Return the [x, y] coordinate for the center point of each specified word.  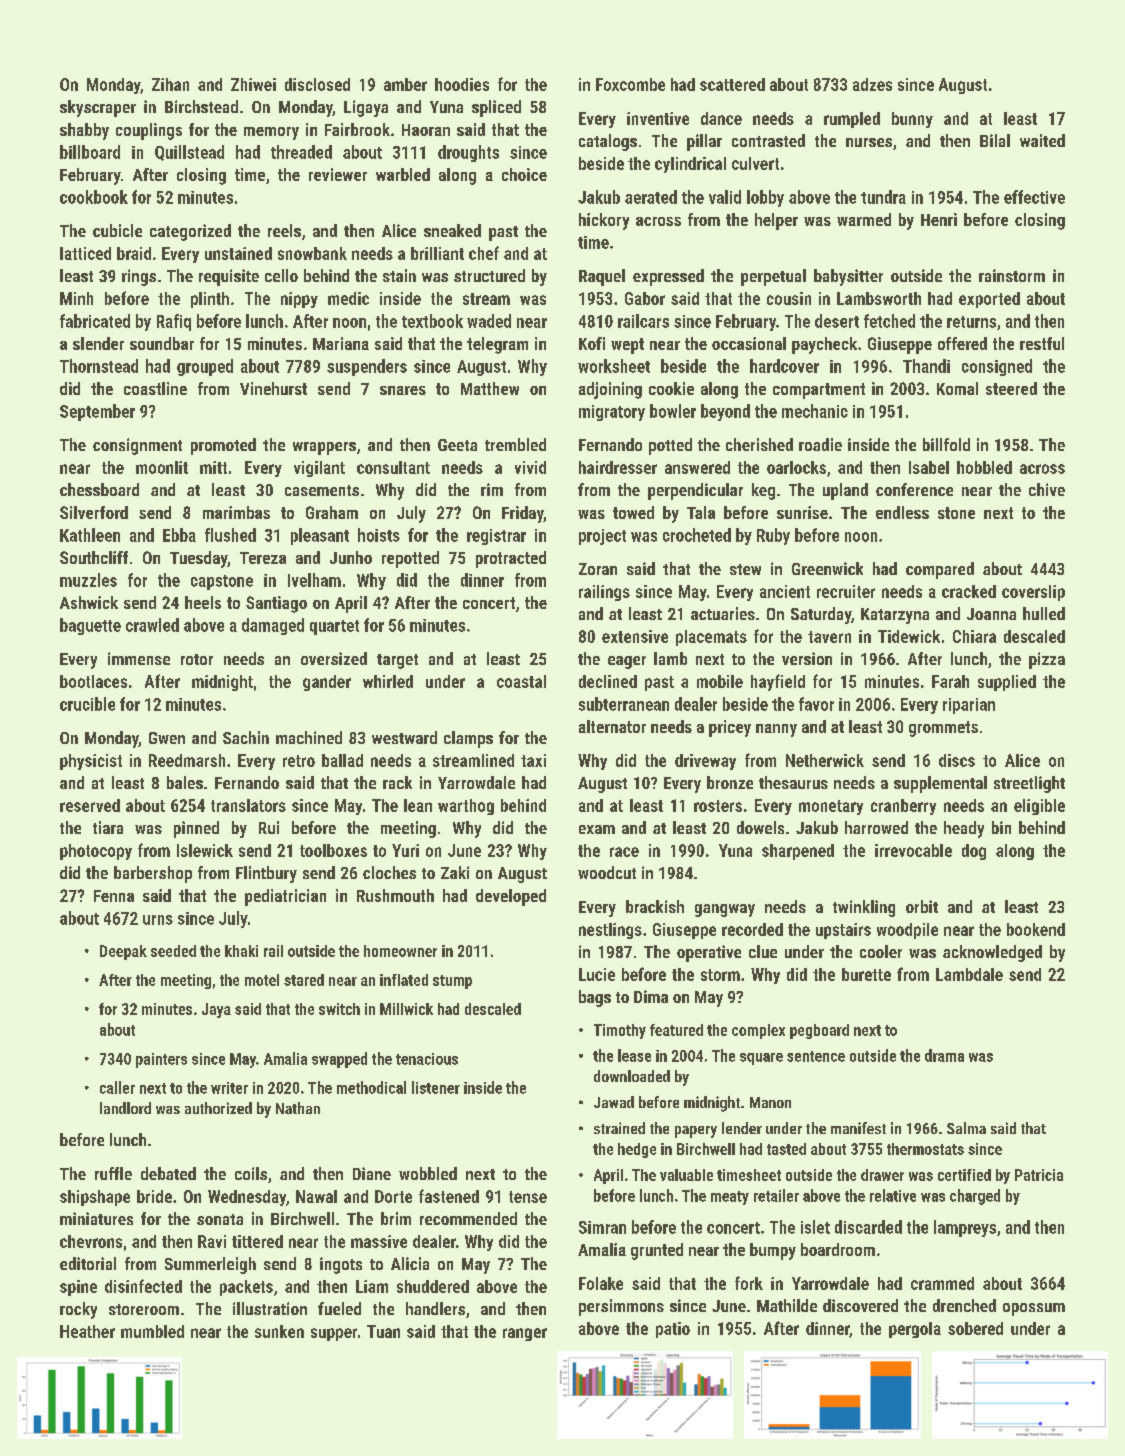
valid [725, 197]
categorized [190, 232]
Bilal [995, 140]
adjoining [610, 390]
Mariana [341, 343]
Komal [957, 388]
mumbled [152, 1331]
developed [511, 897]
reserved [90, 805]
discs [957, 760]
